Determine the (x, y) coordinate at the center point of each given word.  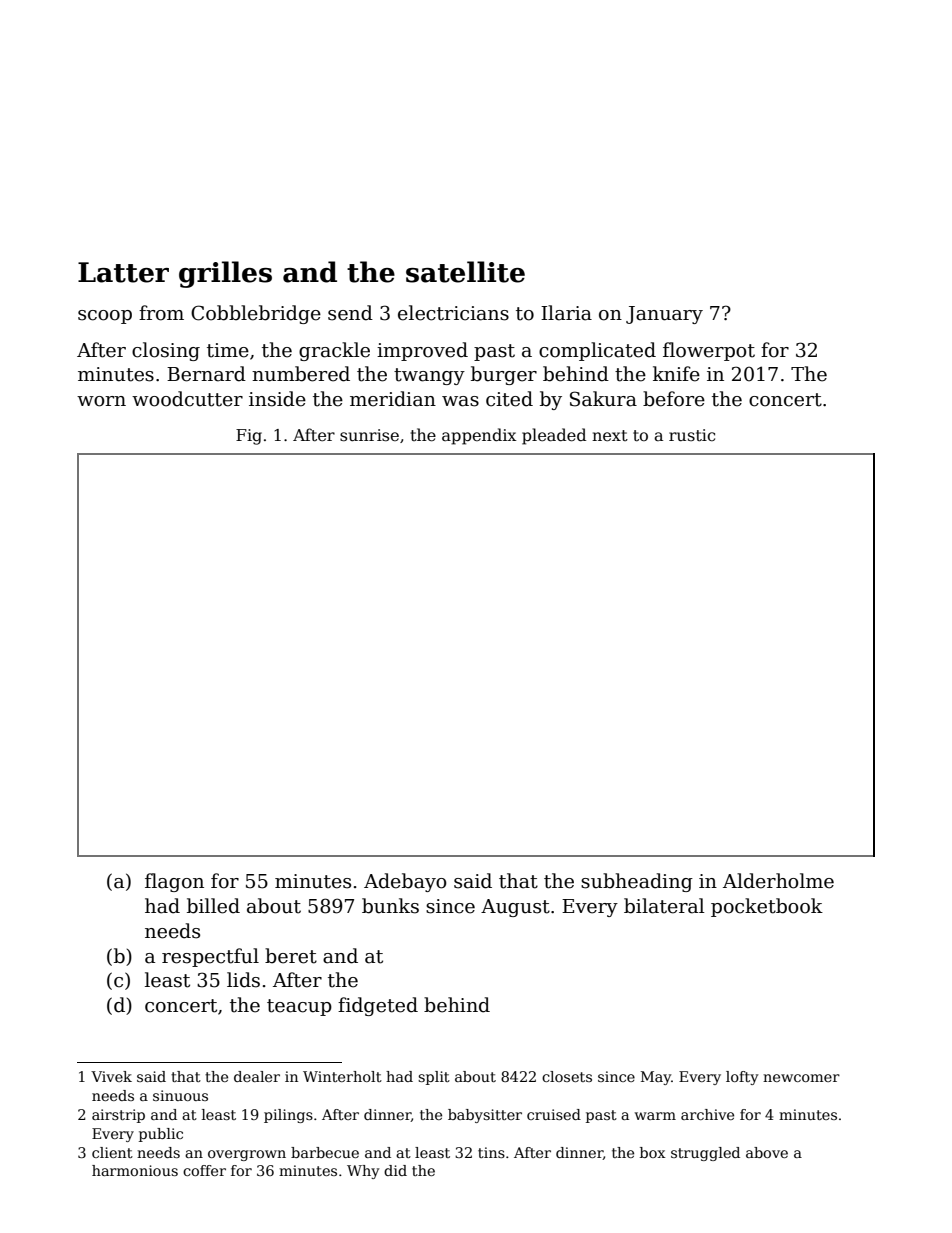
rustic (692, 435)
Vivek (111, 1076)
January (664, 315)
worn (101, 401)
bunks (390, 906)
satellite (465, 272)
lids (243, 980)
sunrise (369, 435)
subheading (637, 882)
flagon (174, 882)
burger (504, 375)
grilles (225, 274)
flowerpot (709, 351)
